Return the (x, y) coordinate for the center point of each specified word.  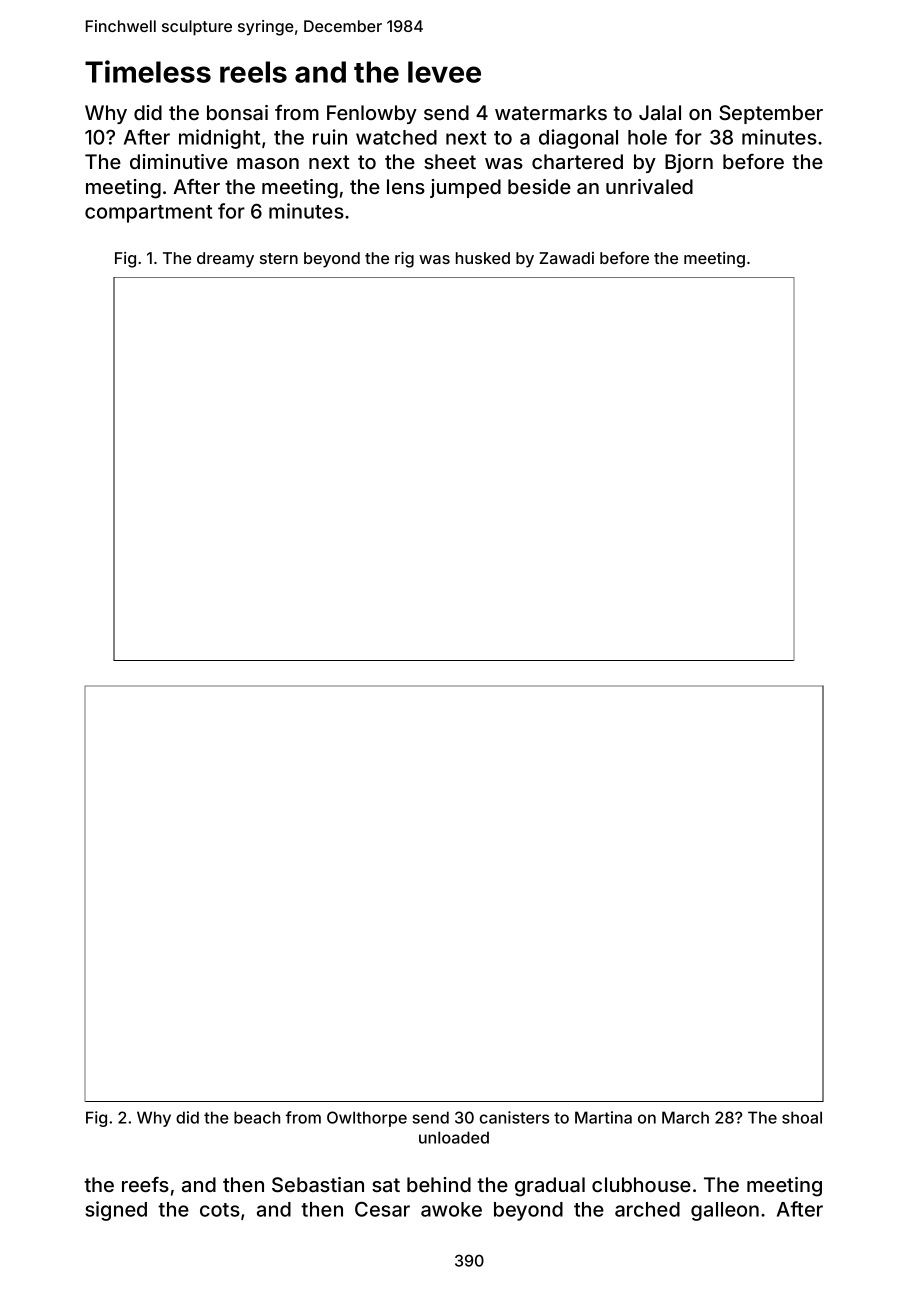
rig (404, 260)
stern (279, 258)
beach (257, 1117)
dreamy (225, 260)
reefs (145, 1184)
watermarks (551, 112)
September (771, 114)
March (685, 1117)
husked (483, 258)
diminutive (179, 161)
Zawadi (566, 258)
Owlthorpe (367, 1119)
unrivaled (649, 186)
